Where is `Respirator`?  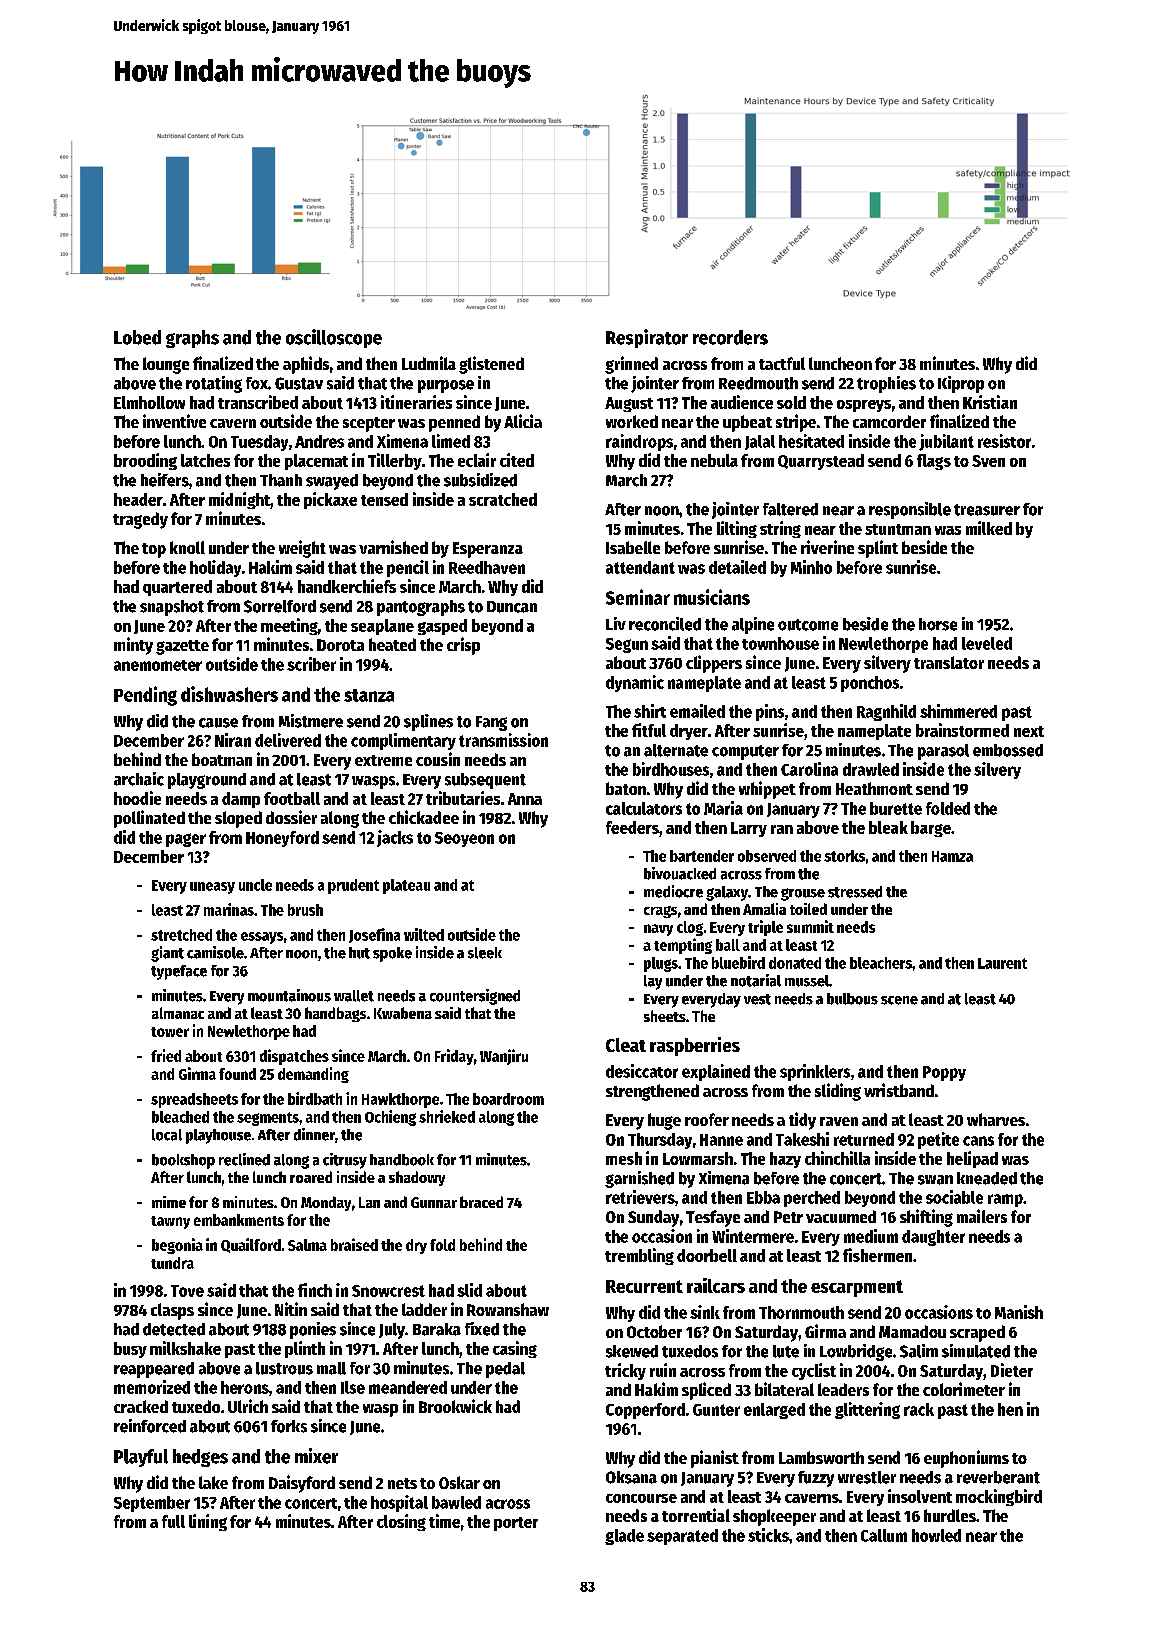
Respirator is located at coordinates (647, 338).
